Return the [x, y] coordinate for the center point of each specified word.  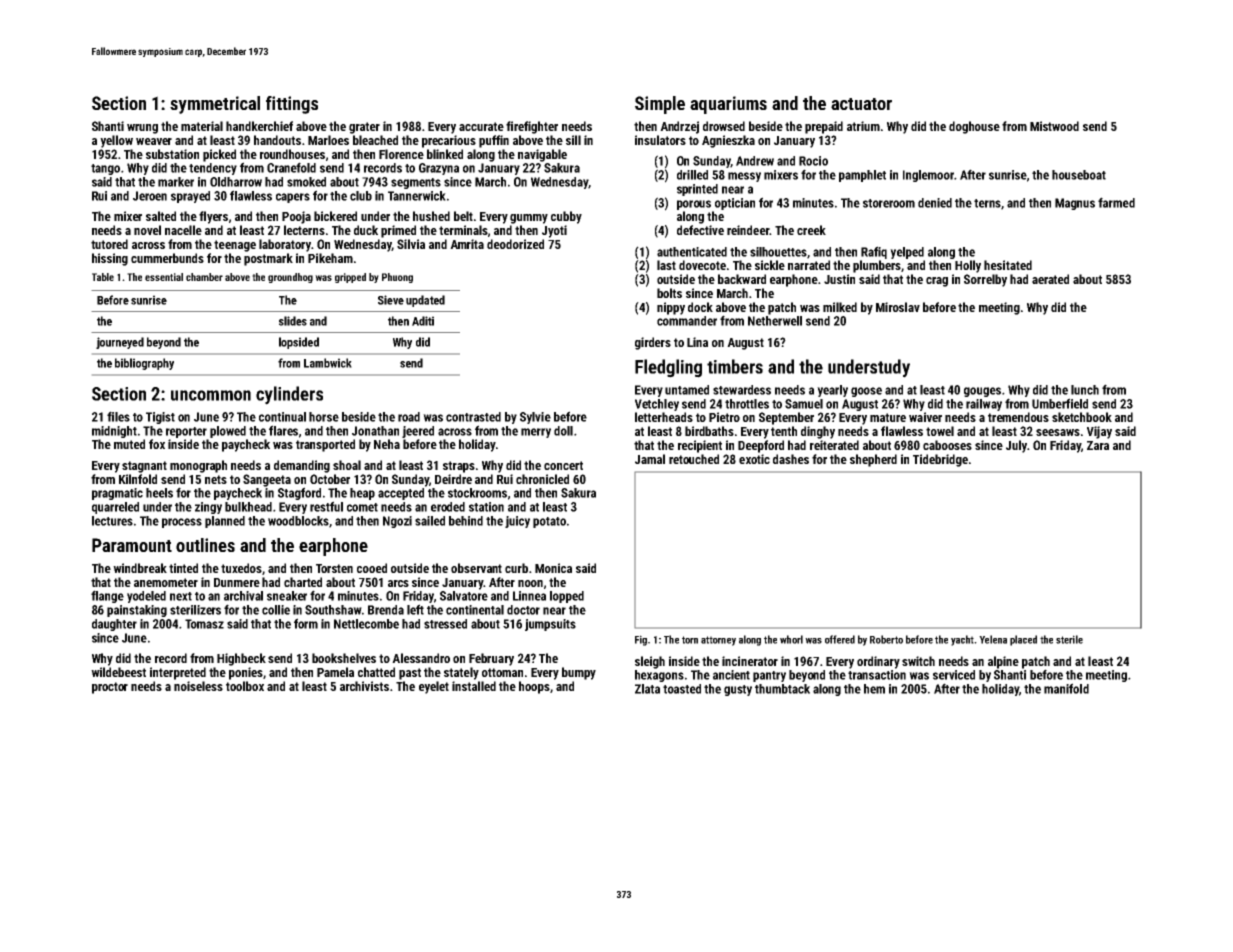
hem [874, 689]
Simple [660, 105]
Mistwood [1054, 126]
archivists [364, 686]
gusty [738, 690]
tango [105, 169]
